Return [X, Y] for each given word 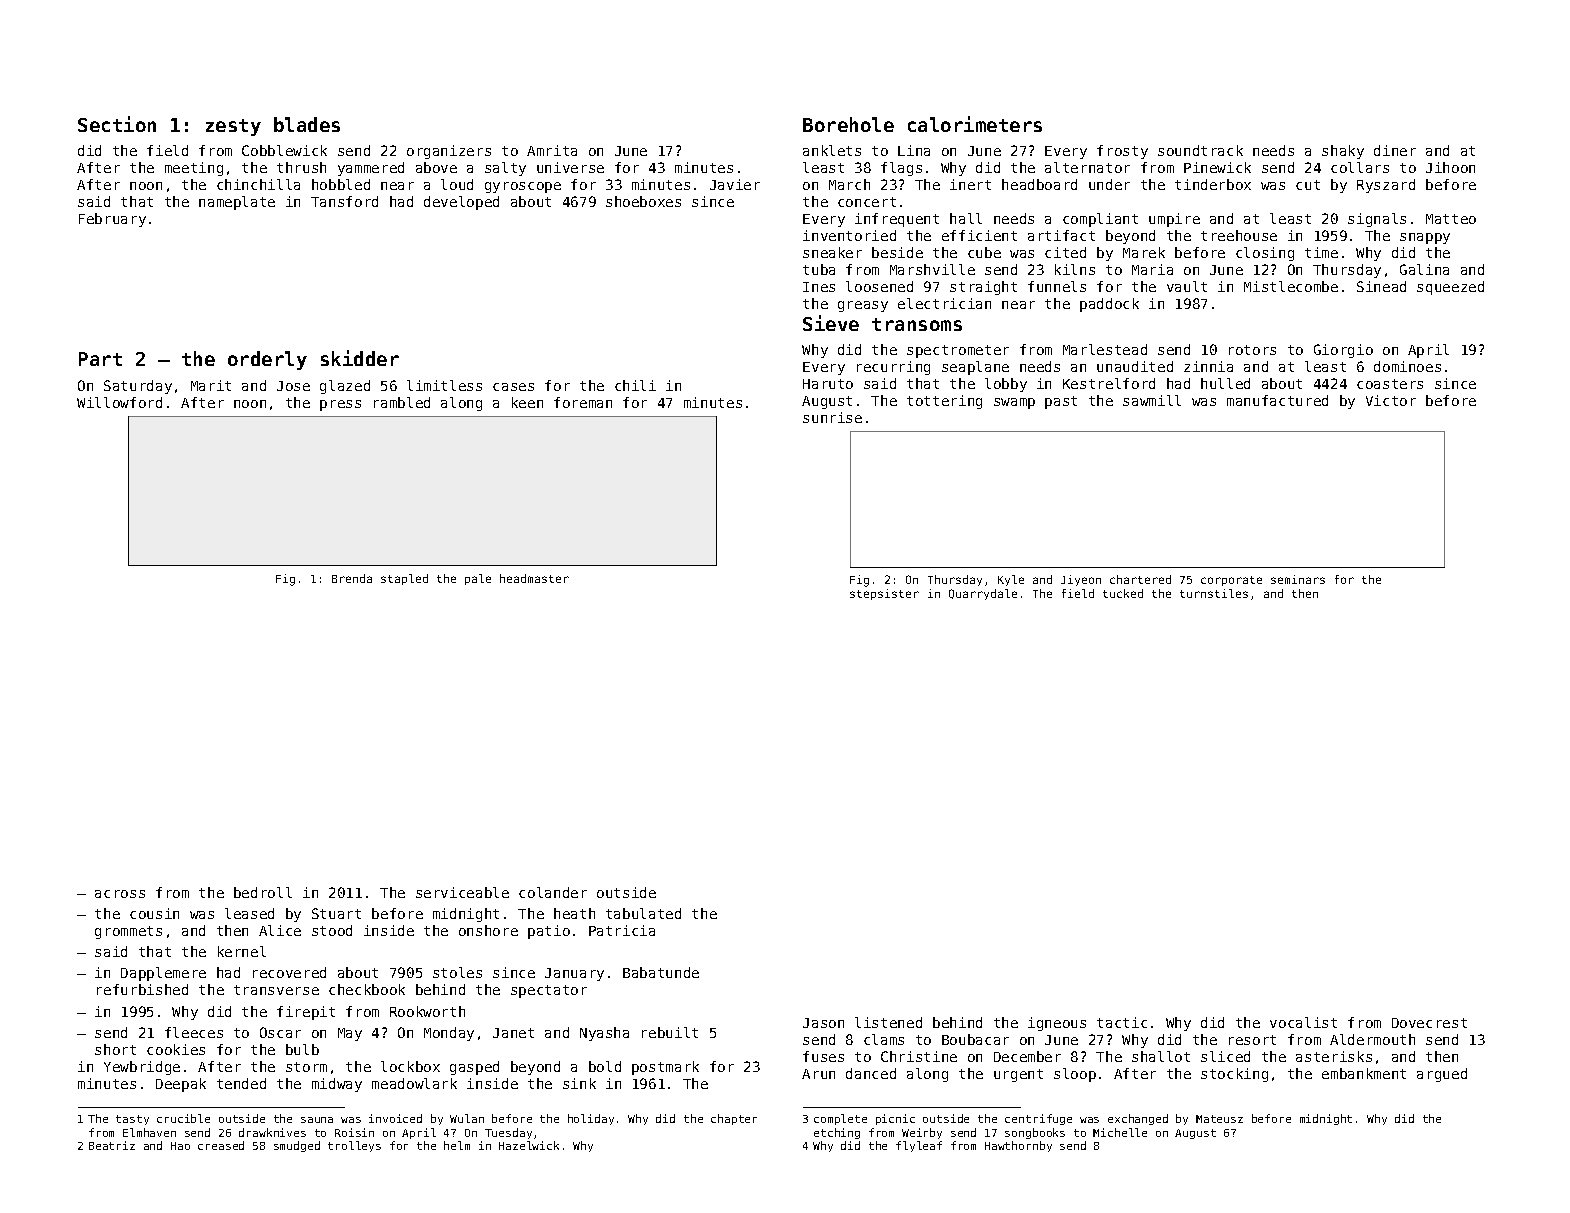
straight [983, 288]
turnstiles [1214, 593]
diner [1395, 150]
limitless [444, 385]
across [120, 894]
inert [970, 184]
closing [1265, 254]
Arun [818, 1074]
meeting [194, 169]
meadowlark [414, 1083]
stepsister [884, 594]
